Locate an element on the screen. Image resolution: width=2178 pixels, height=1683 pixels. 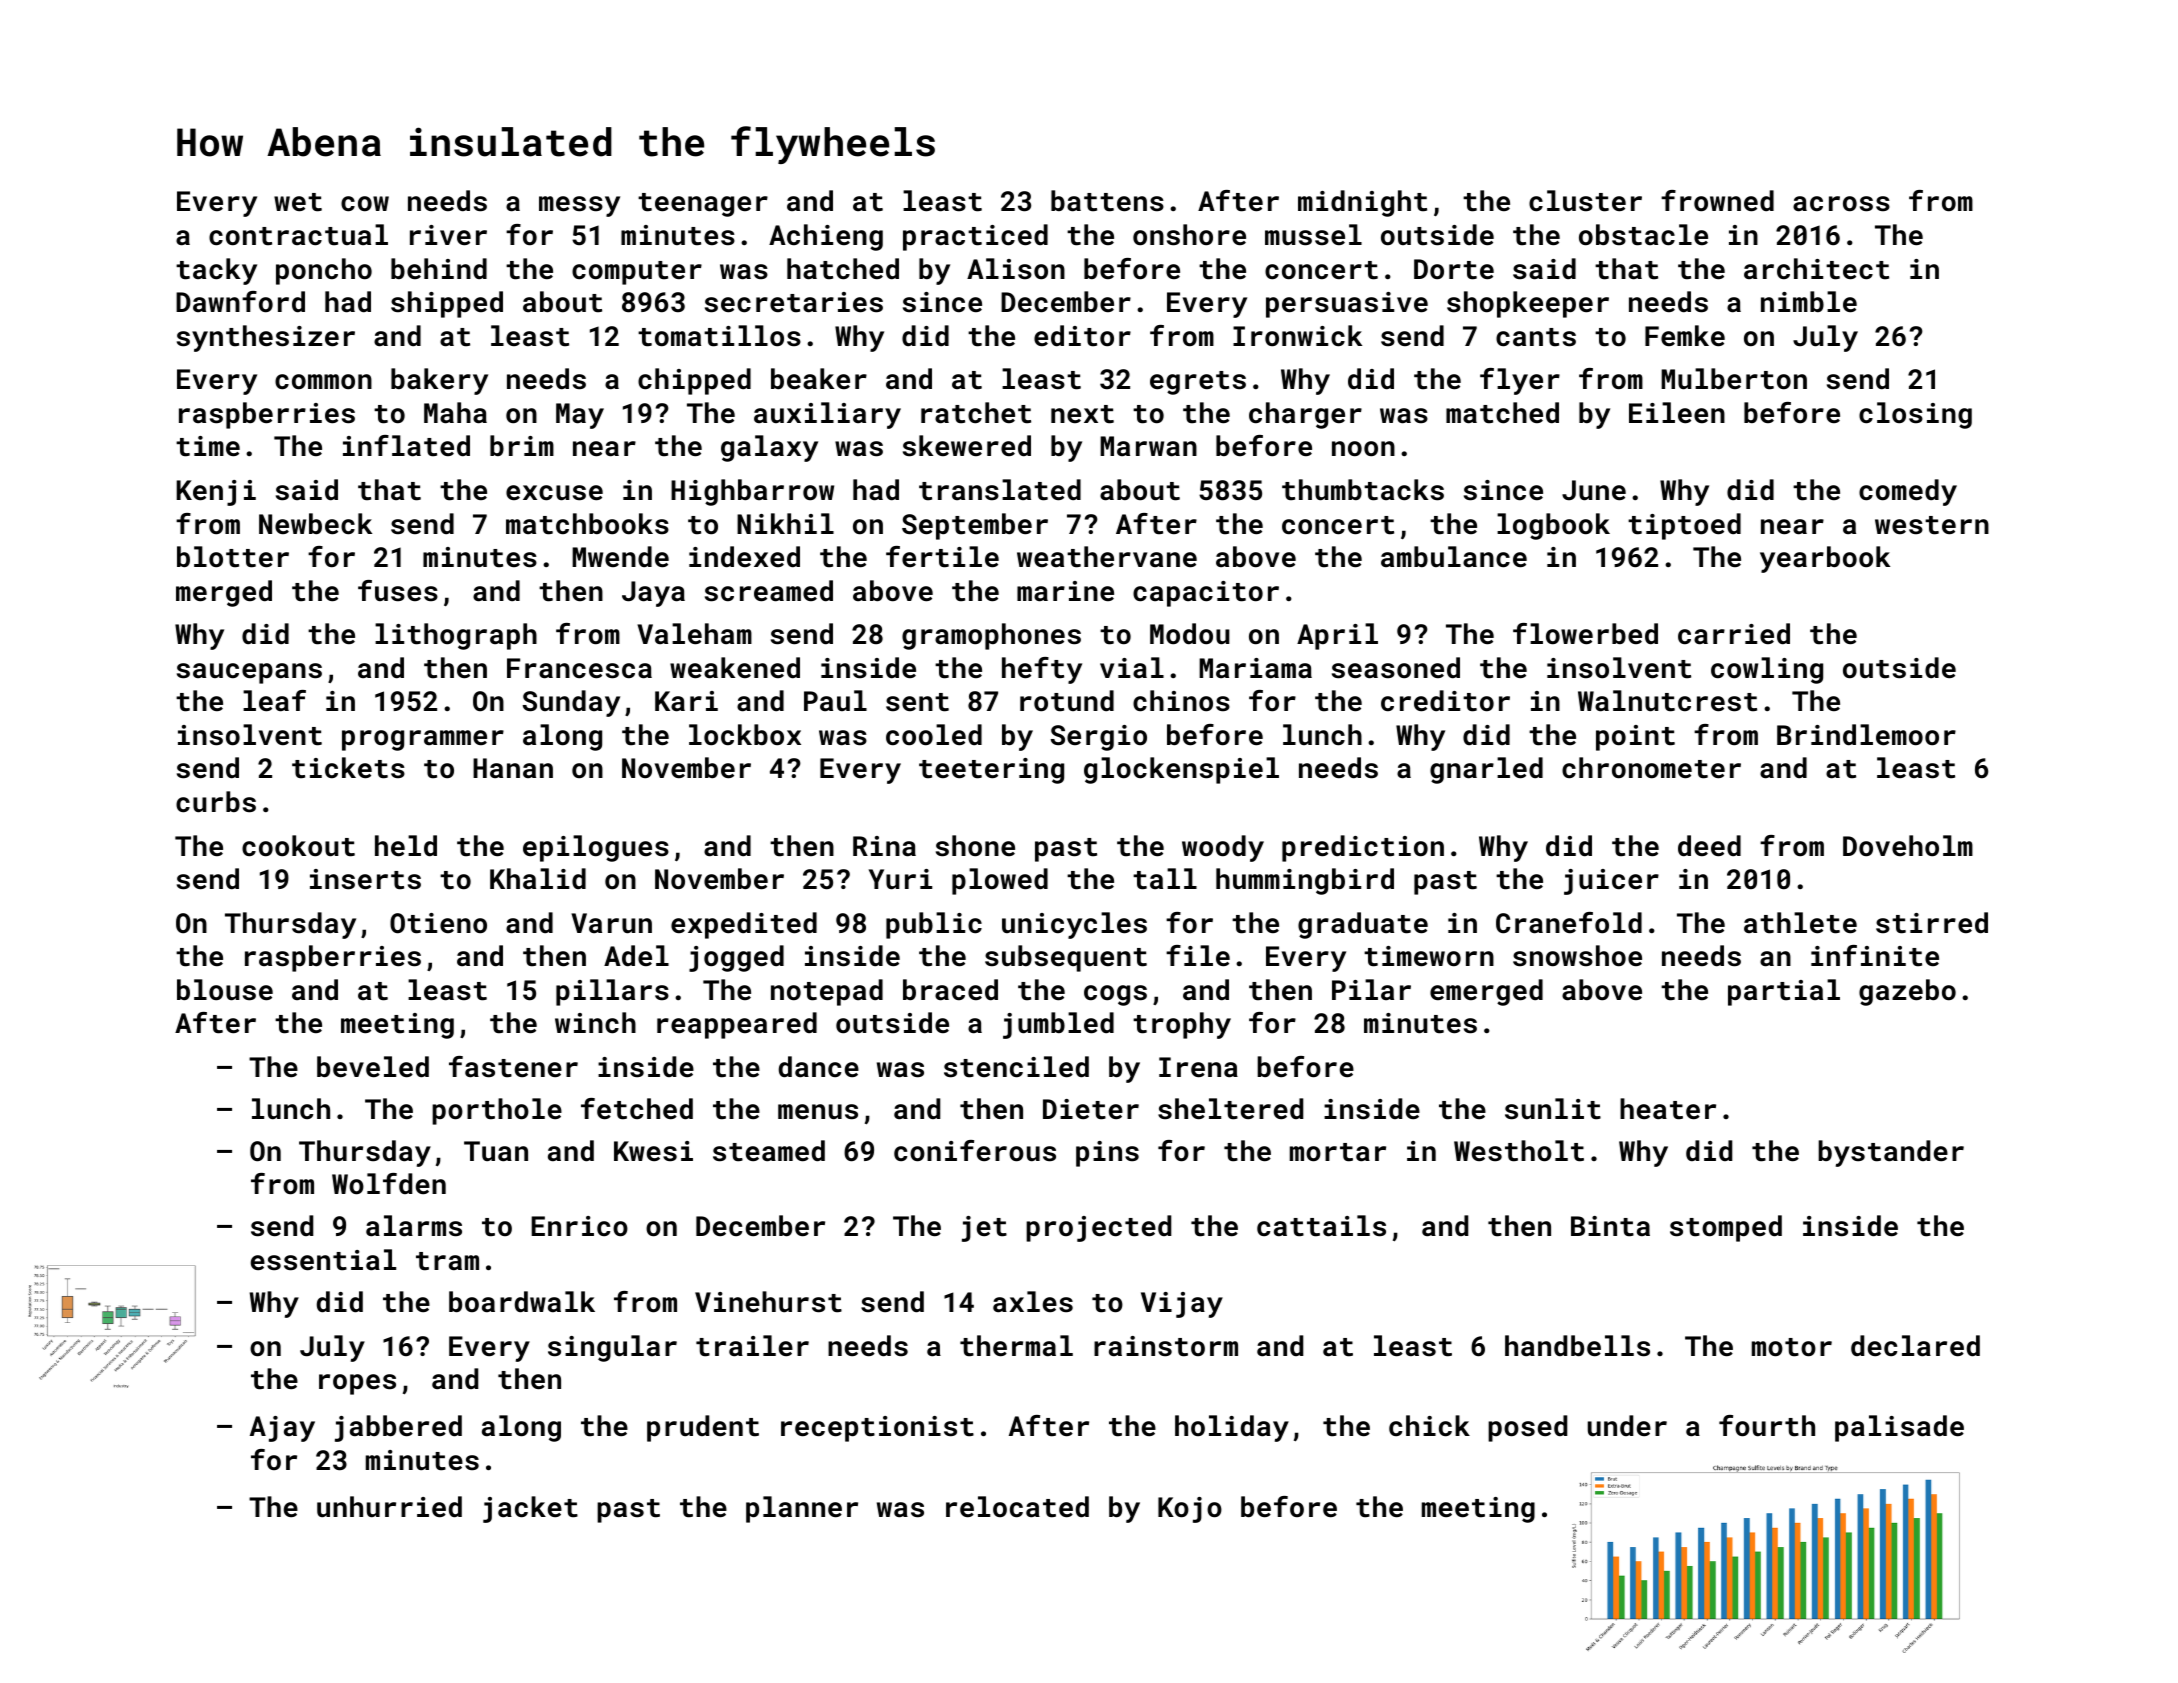
brim is located at coordinates (522, 445).
